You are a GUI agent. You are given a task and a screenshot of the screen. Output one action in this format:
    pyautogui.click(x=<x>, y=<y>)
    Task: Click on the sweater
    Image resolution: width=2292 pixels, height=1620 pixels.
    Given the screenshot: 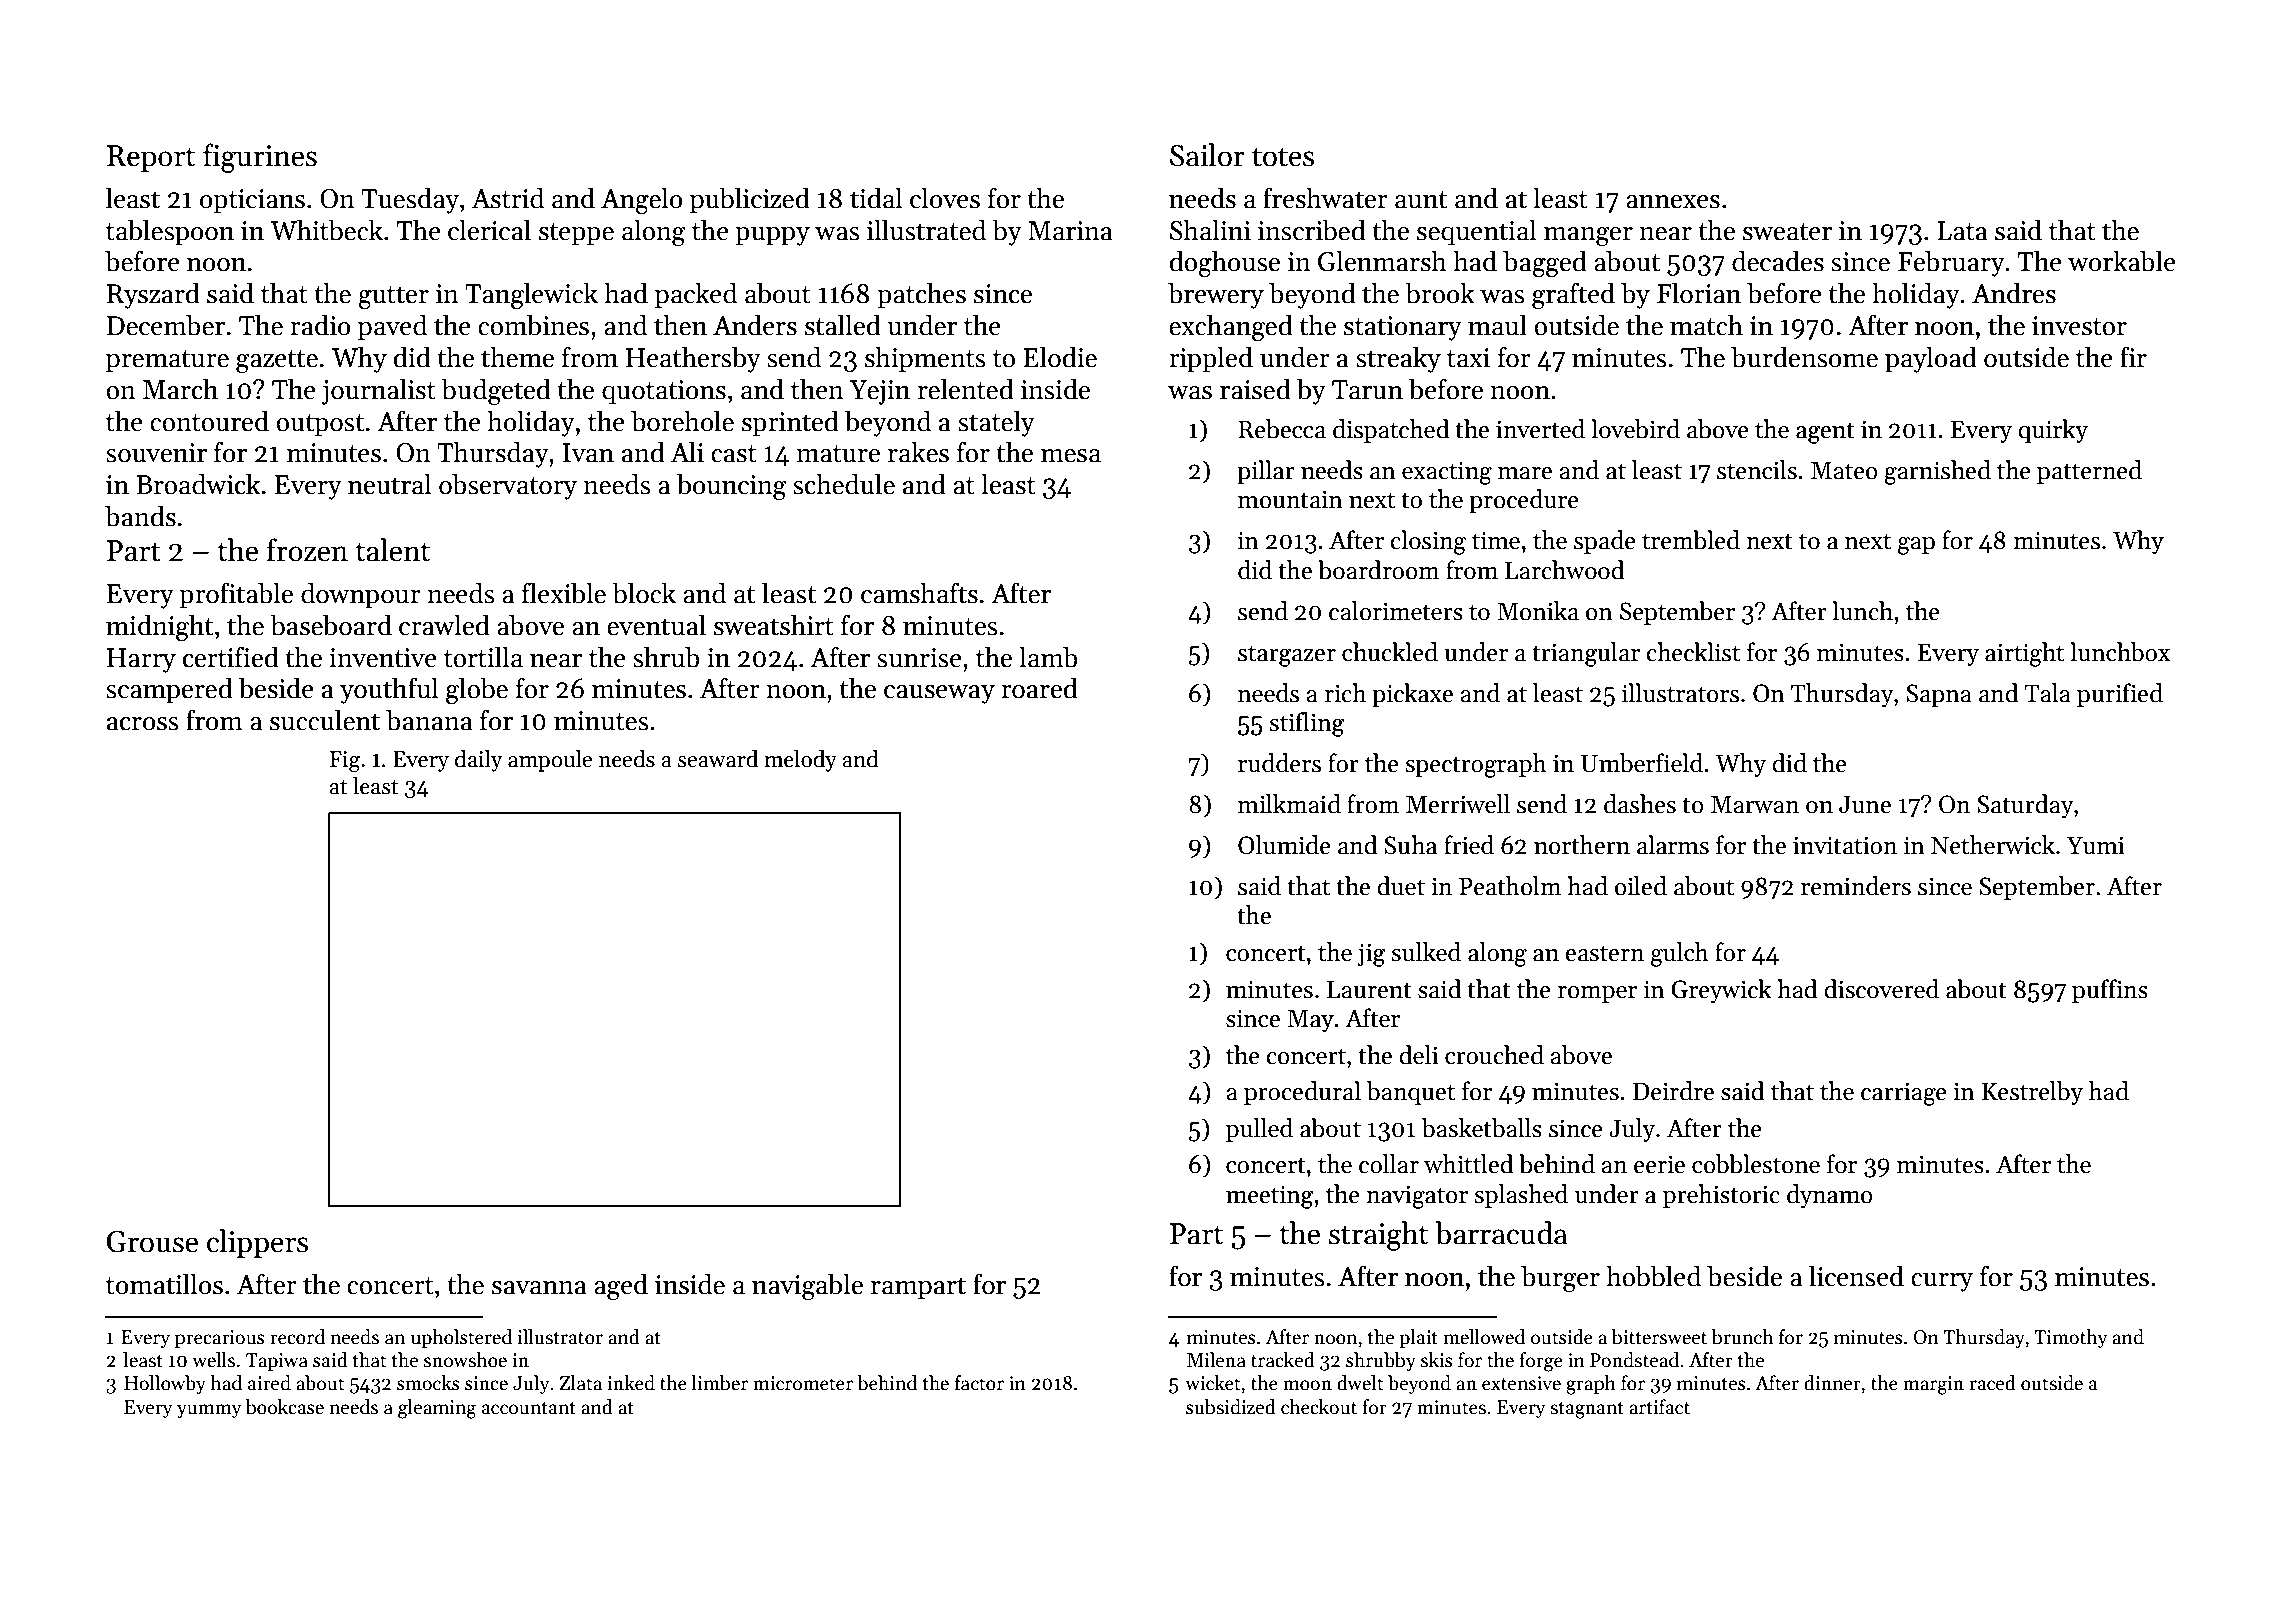 What is the action you would take?
    pyautogui.click(x=1787, y=232)
